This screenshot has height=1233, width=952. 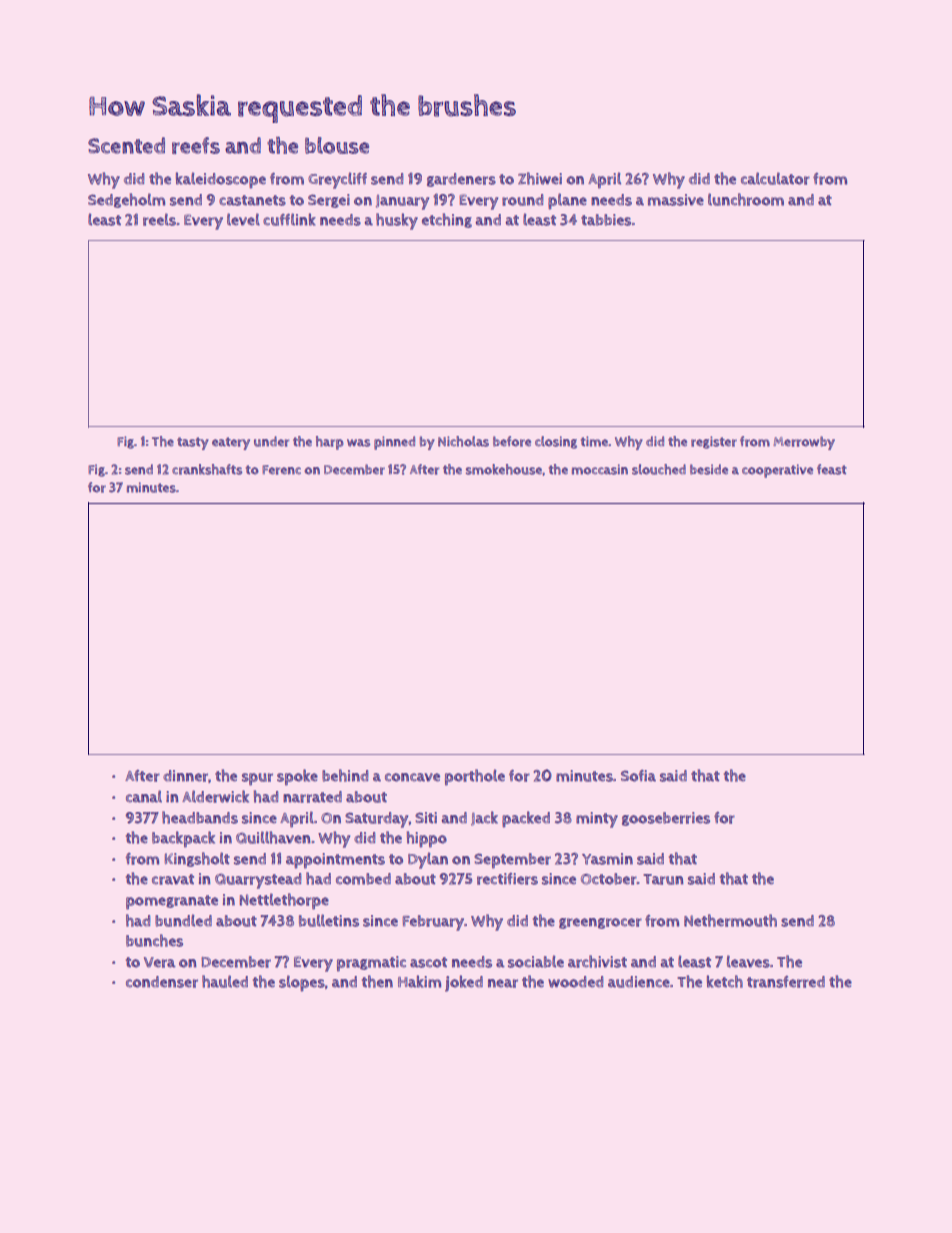 I want to click on dinner, so click(x=185, y=776).
